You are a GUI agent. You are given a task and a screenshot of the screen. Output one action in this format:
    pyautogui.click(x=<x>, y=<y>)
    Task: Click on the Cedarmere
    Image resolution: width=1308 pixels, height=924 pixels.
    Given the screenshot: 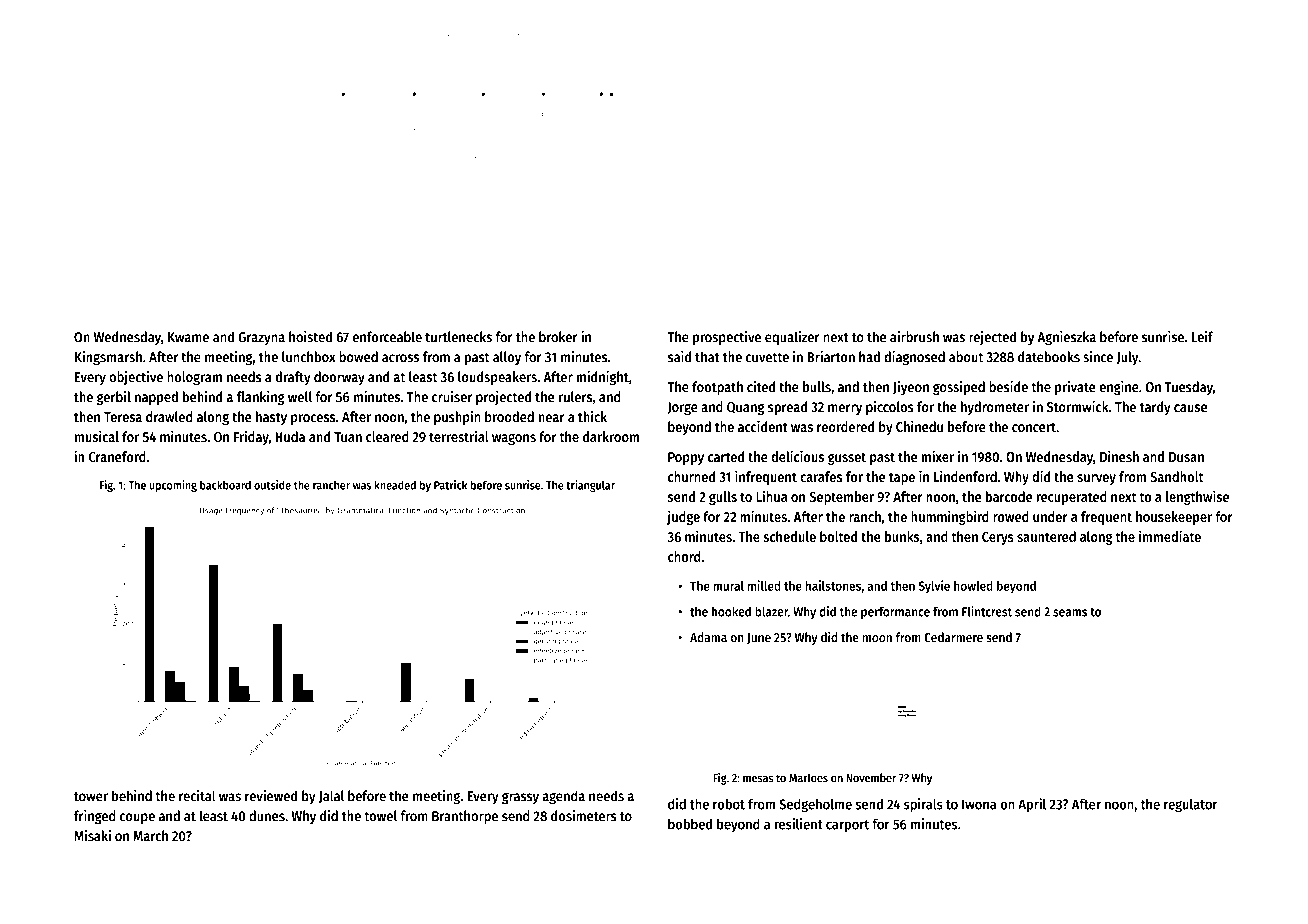 What is the action you would take?
    pyautogui.click(x=953, y=637)
